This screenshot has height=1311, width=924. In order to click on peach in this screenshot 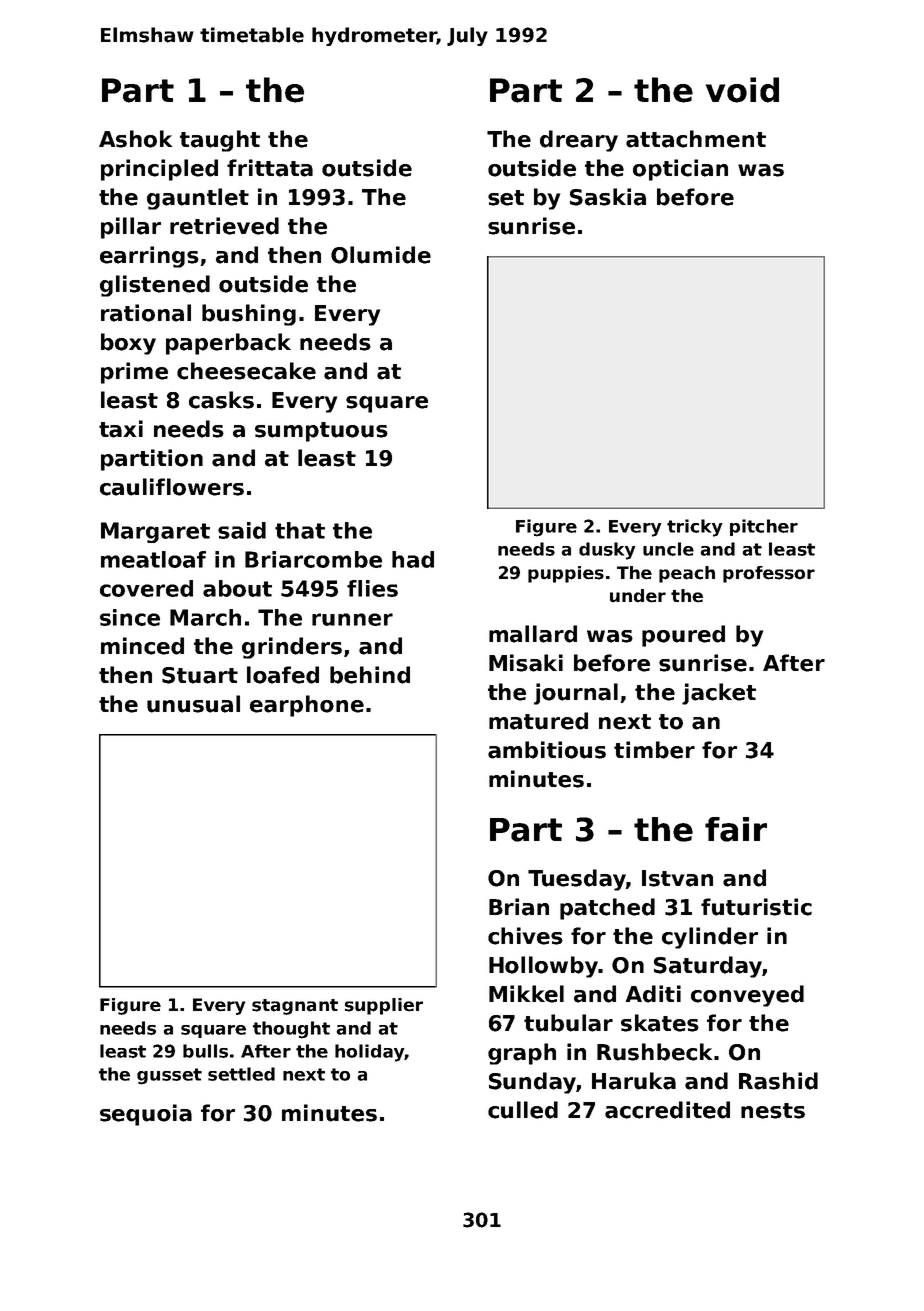, I will do `click(687, 574)`.
